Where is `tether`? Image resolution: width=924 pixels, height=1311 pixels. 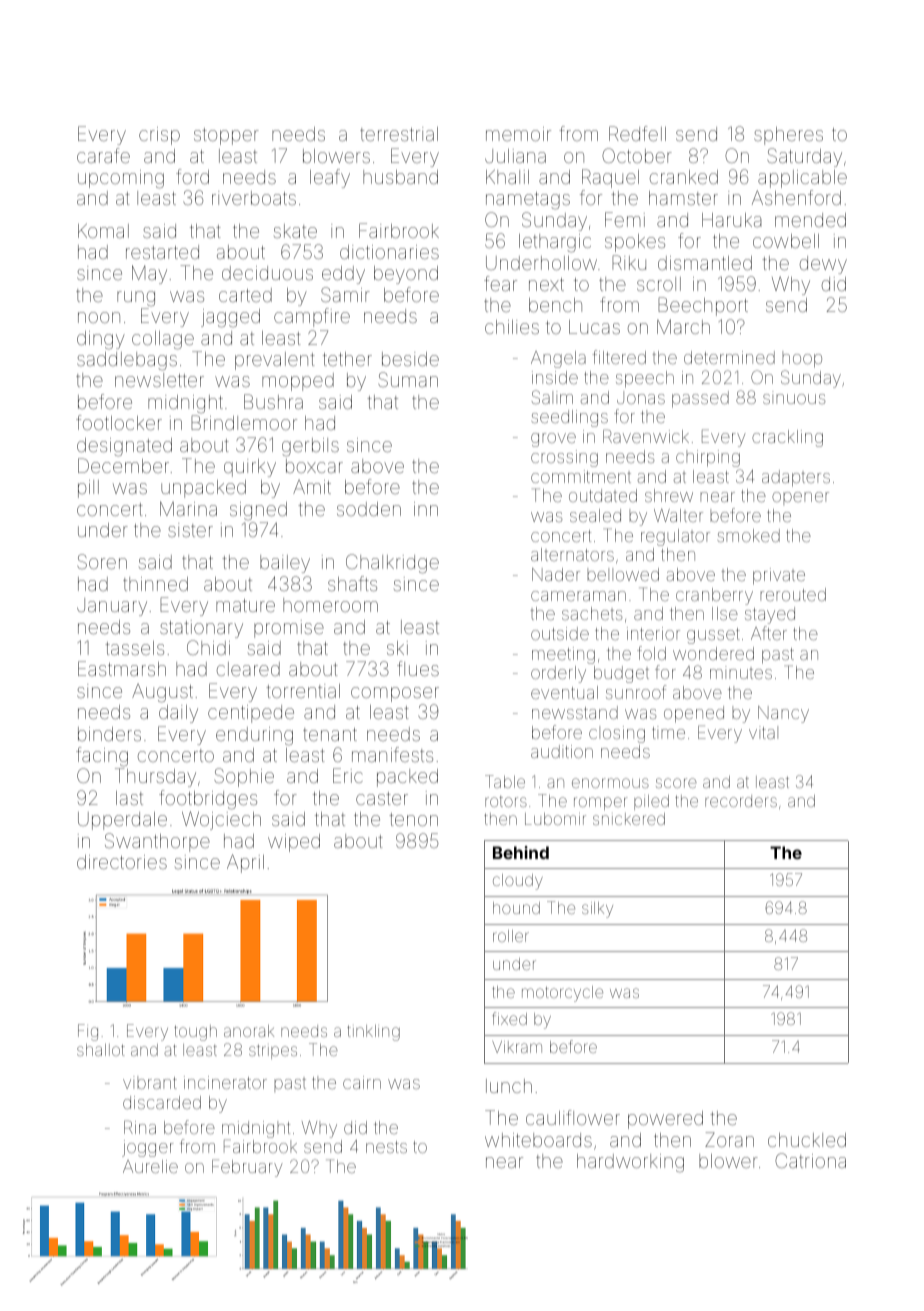 tether is located at coordinates (347, 359).
